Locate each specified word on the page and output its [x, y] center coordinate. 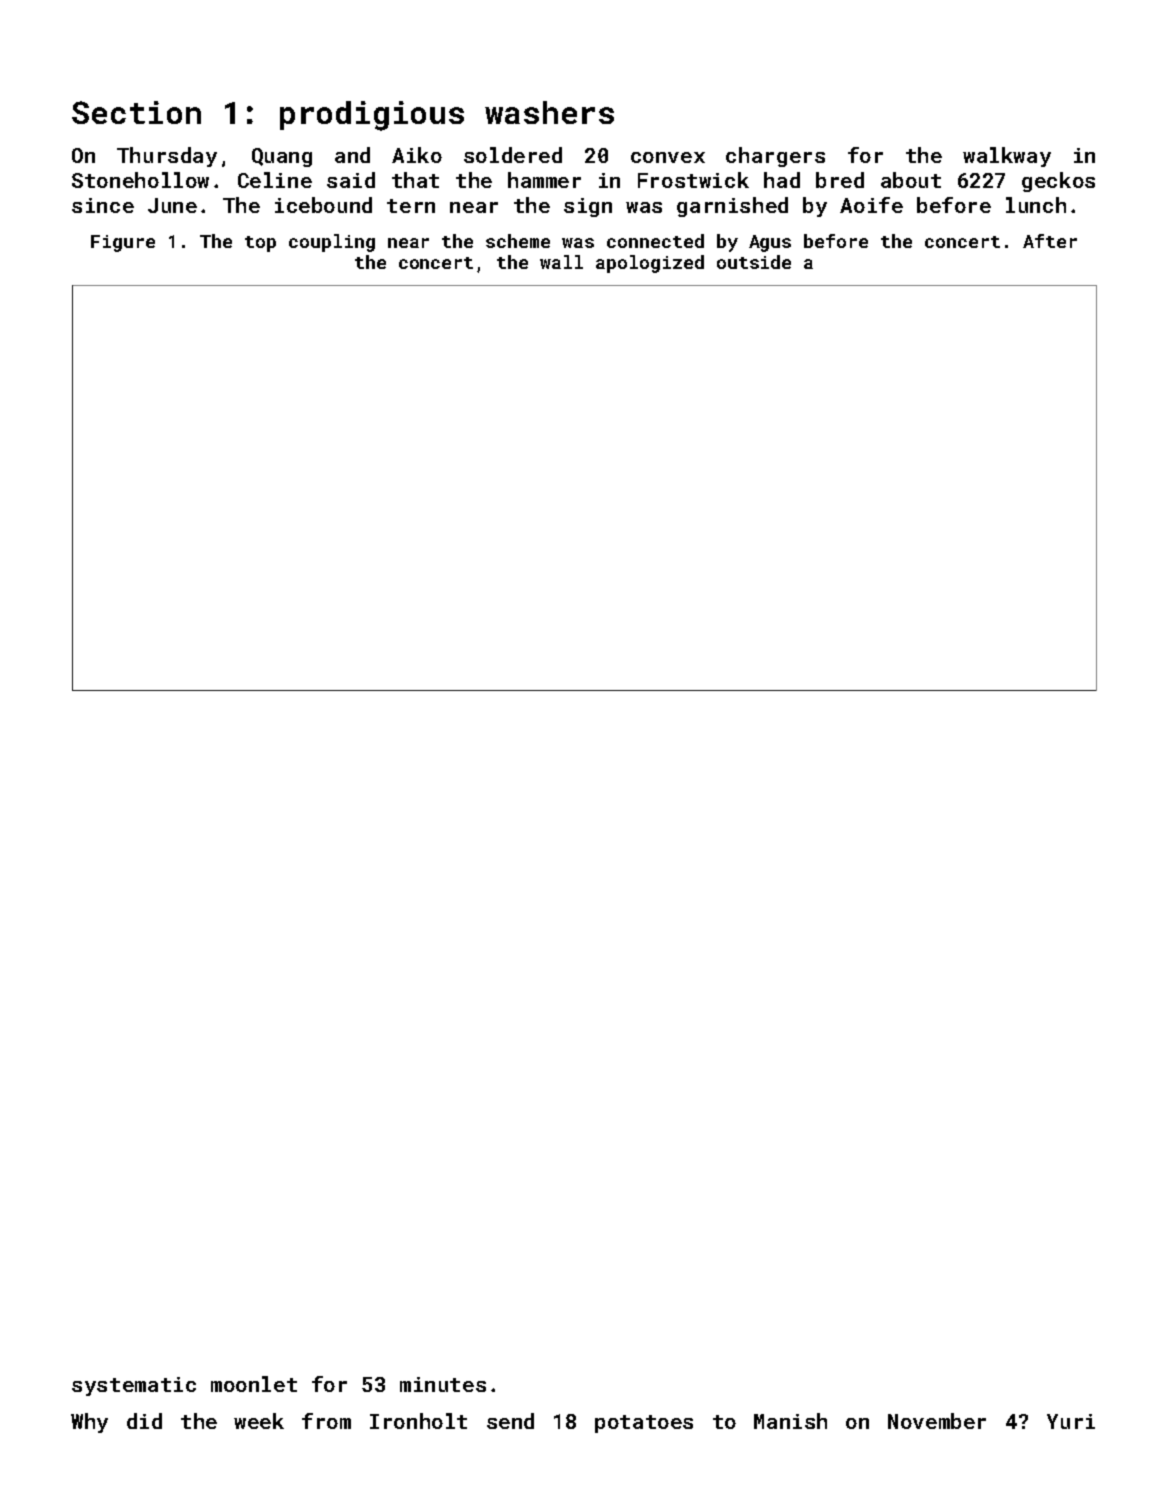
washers [549, 112]
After [1050, 241]
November [937, 1421]
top [260, 244]
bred [840, 180]
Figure [123, 243]
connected [655, 241]
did [144, 1421]
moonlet [254, 1384]
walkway [1007, 157]
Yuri [1071, 1421]
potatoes [644, 1424]
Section [136, 112]
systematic [134, 1386]
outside [754, 262]
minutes [443, 1384]
